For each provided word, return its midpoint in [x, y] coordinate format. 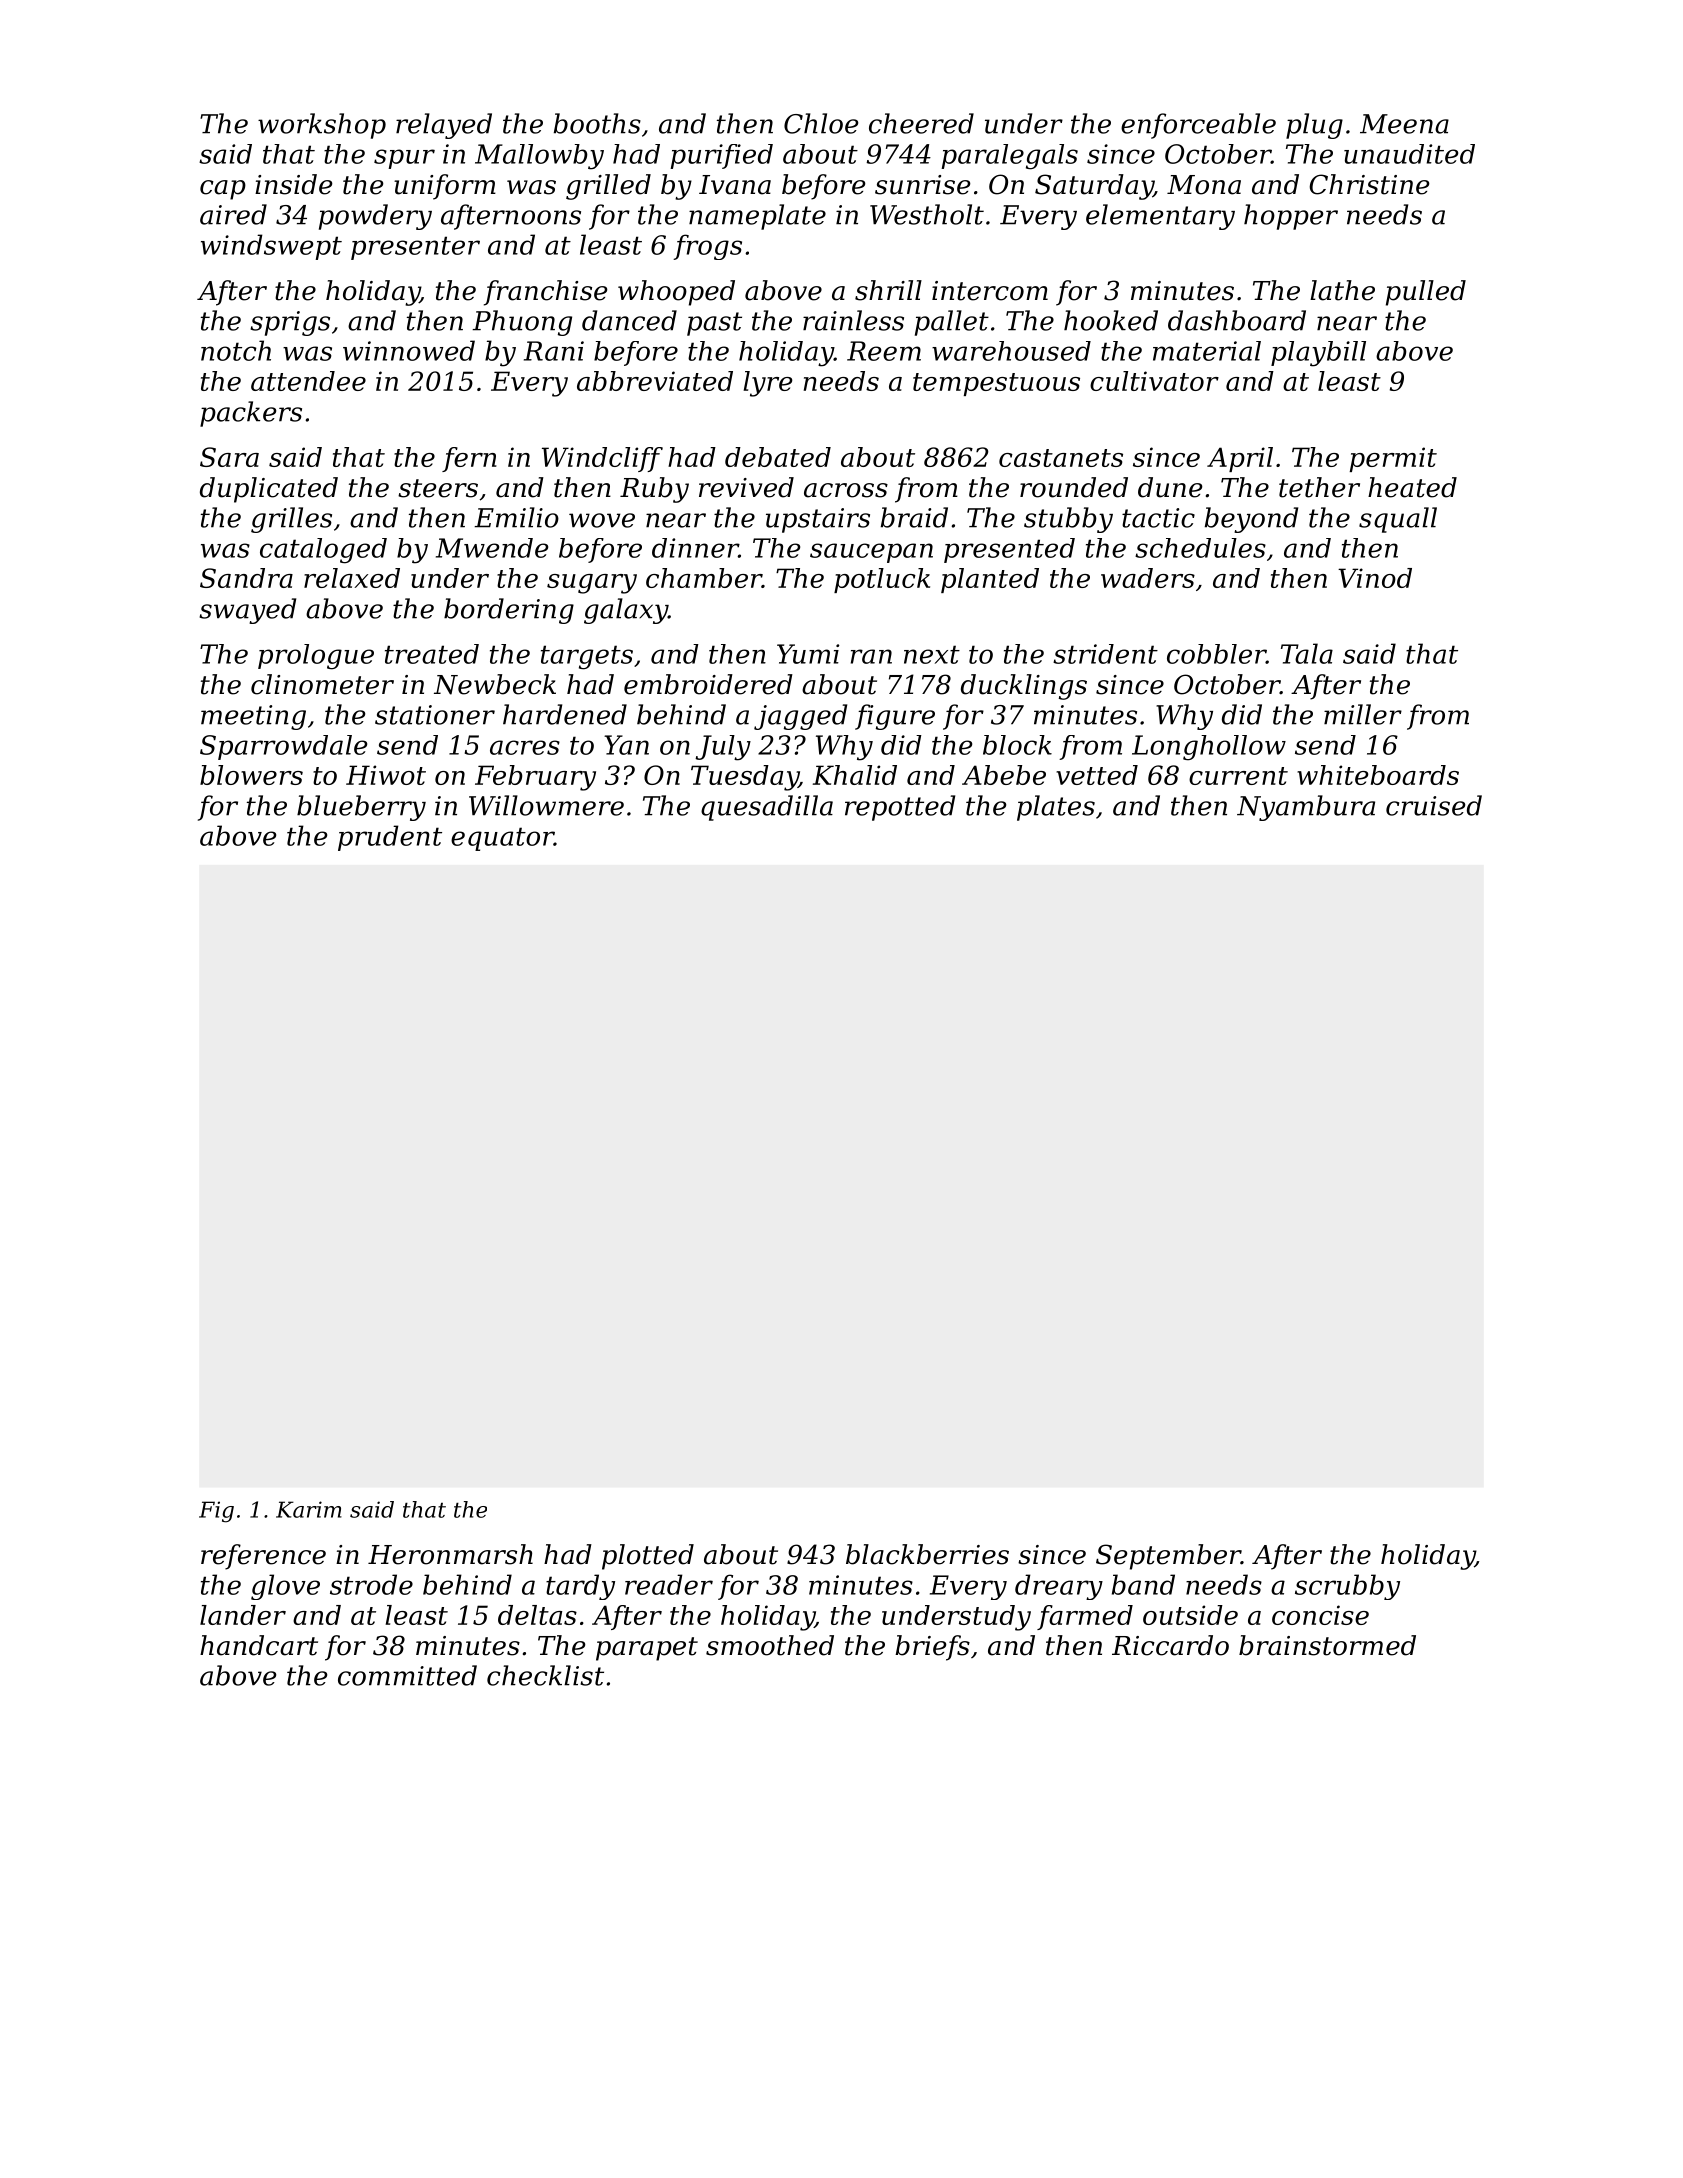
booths [597, 123]
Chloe [821, 123]
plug [1314, 126]
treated [432, 654]
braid [914, 517]
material [1207, 351]
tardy [580, 1587]
